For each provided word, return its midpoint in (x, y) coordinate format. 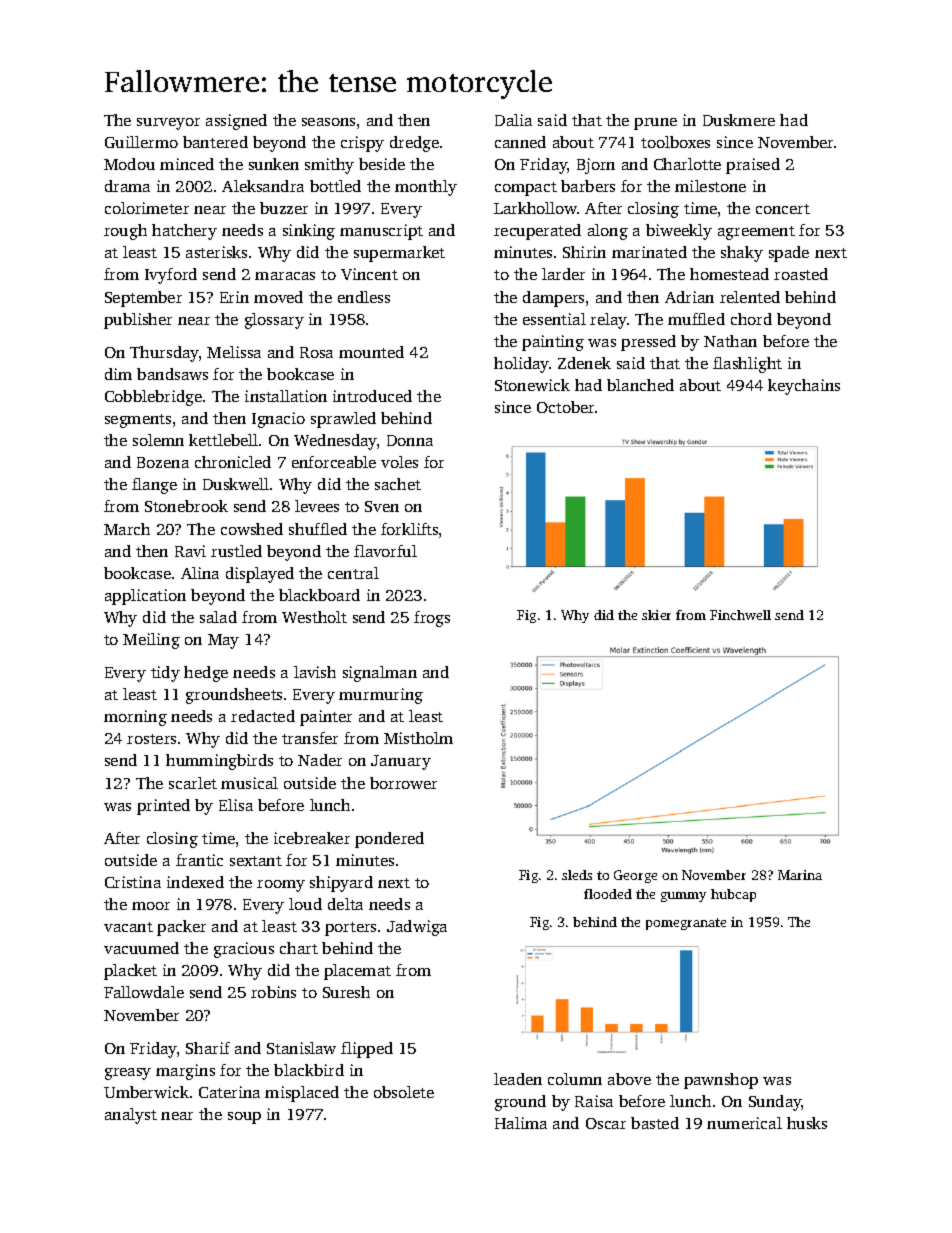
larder (563, 274)
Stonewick (532, 385)
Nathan (730, 341)
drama (127, 186)
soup (244, 1118)
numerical (744, 1123)
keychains (804, 387)
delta (345, 904)
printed (163, 807)
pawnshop (721, 1081)
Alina (200, 573)
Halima (521, 1123)
